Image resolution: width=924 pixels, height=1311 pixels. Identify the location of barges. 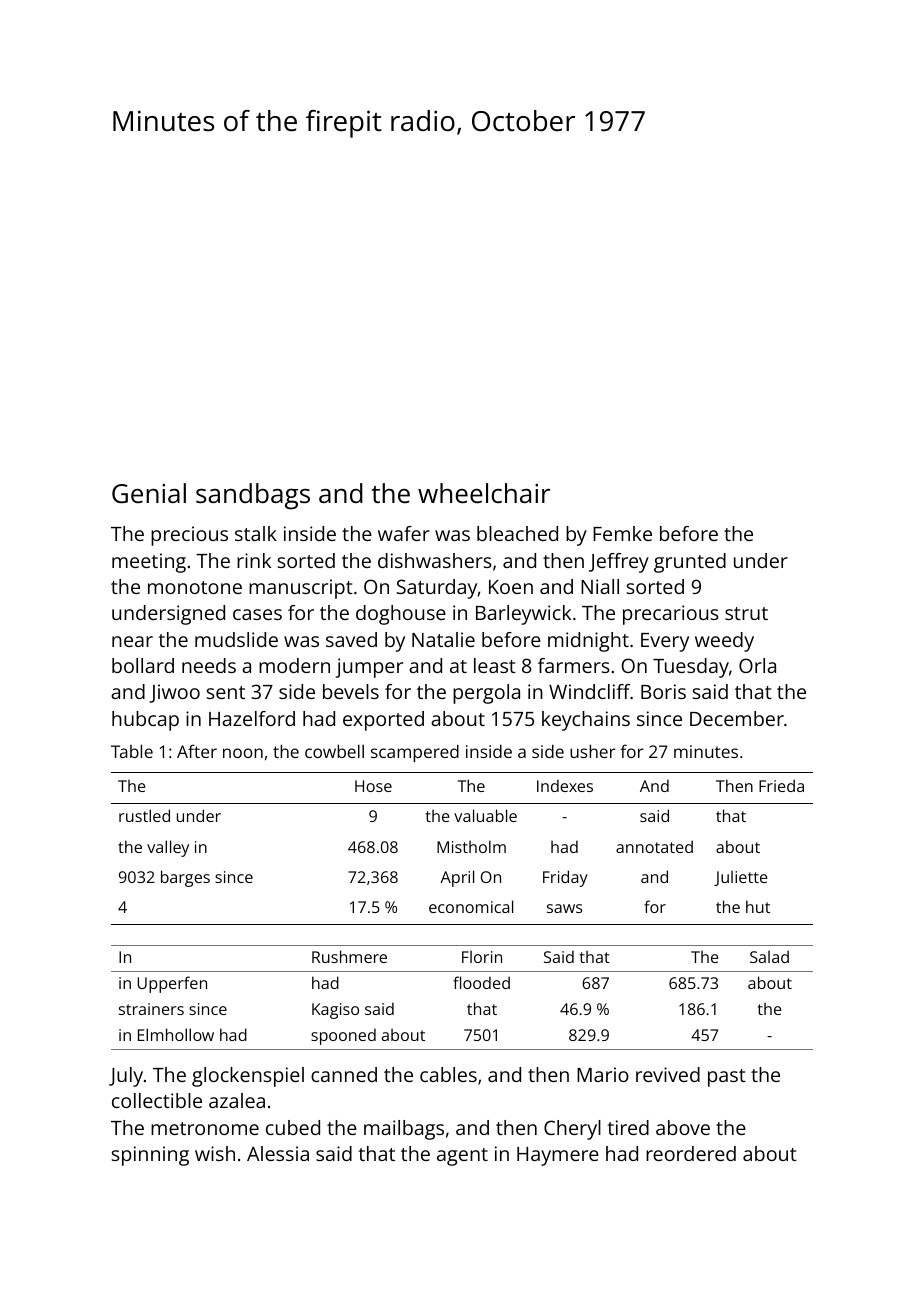
(185, 878).
